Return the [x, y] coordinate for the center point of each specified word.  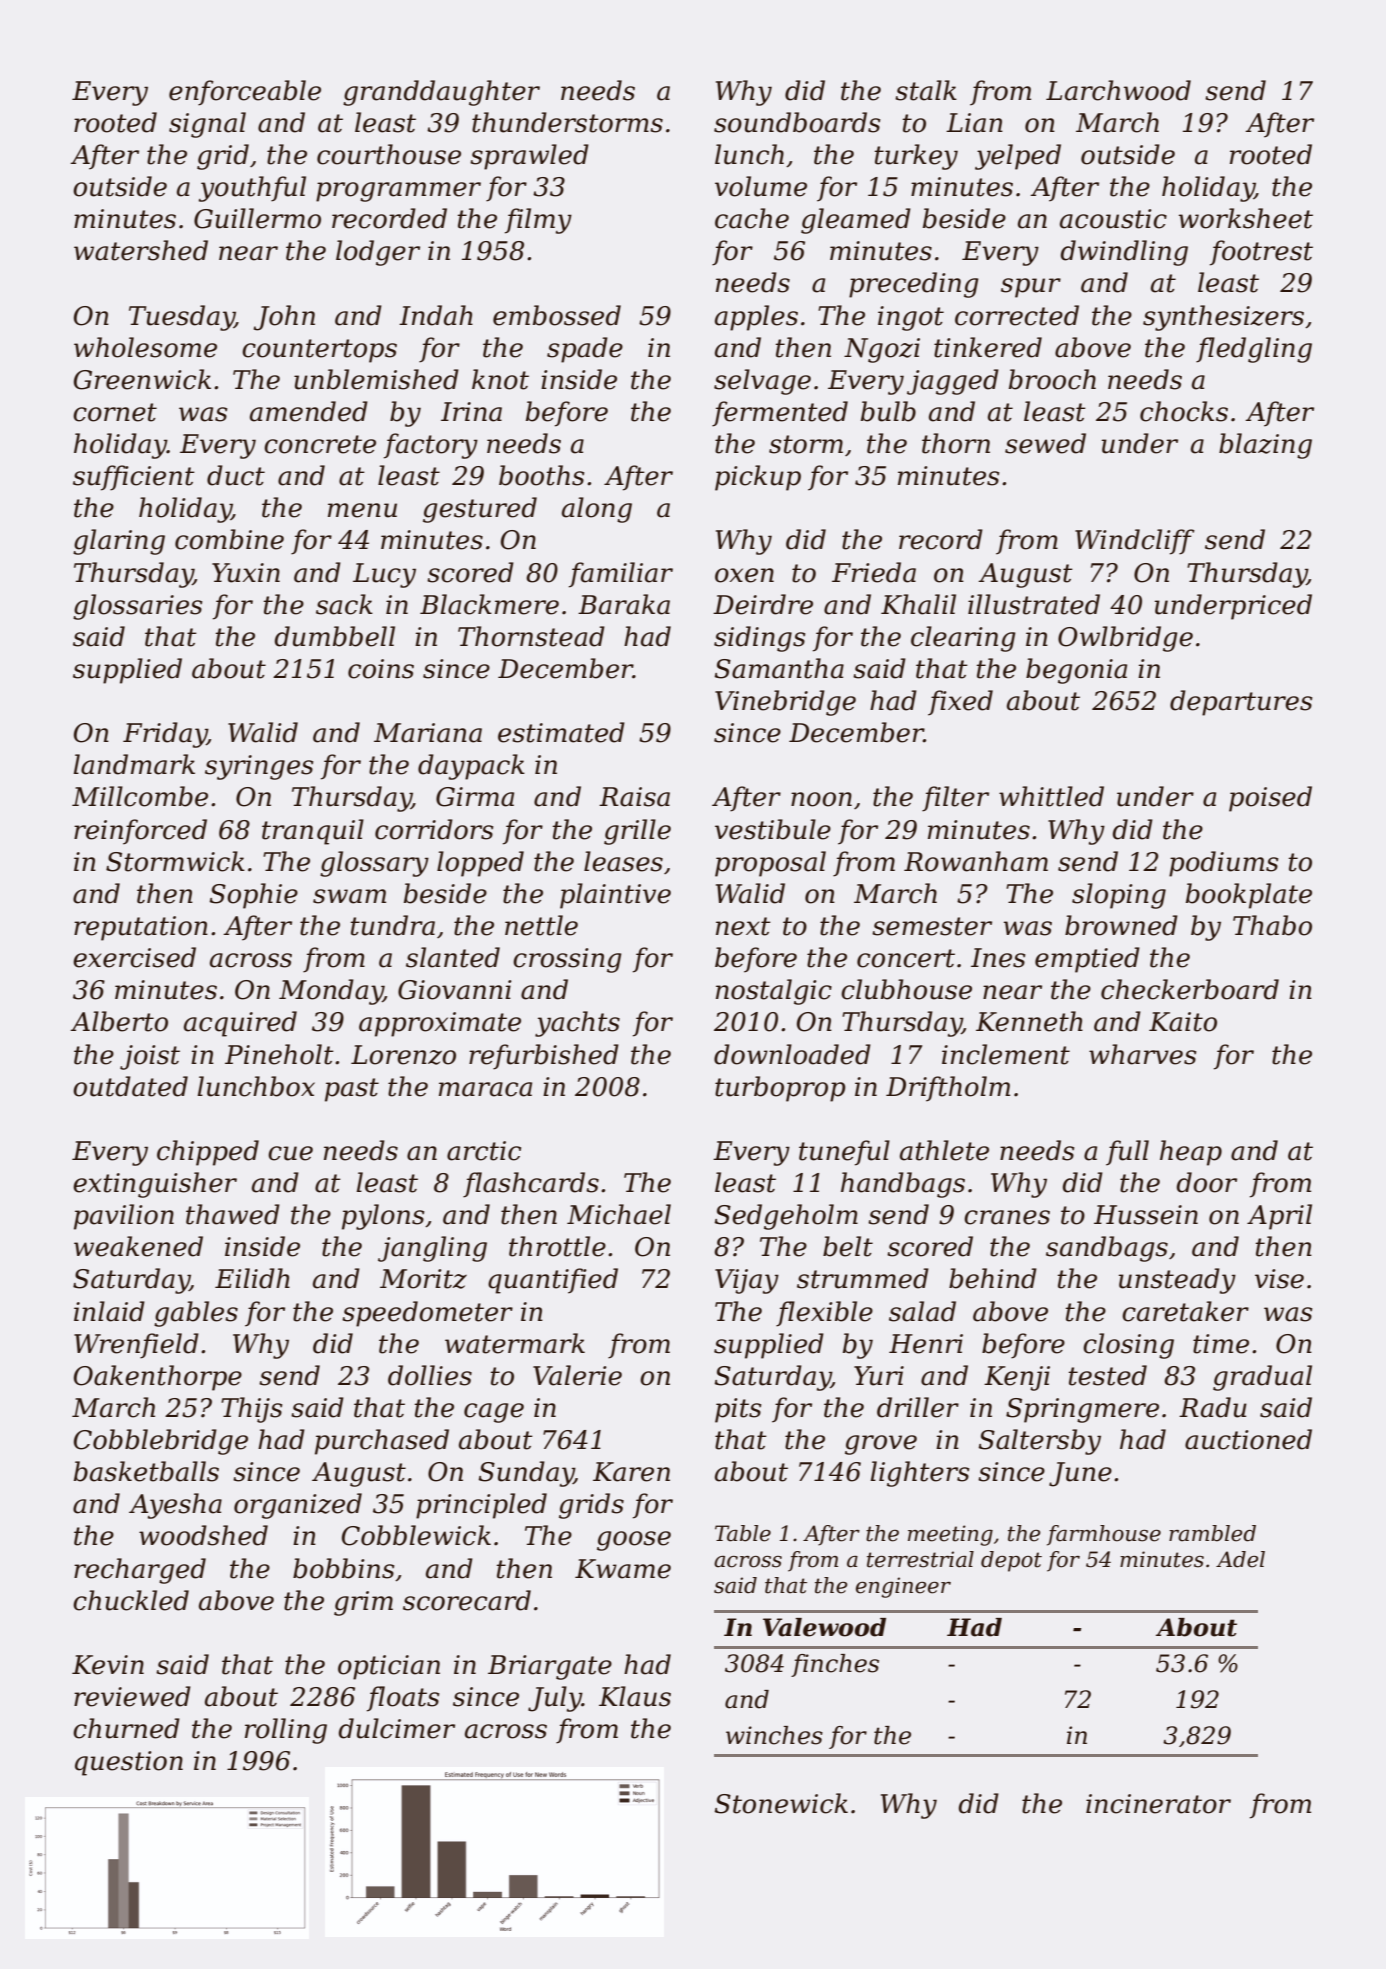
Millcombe [140, 796]
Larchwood [1118, 90]
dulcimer [397, 1728]
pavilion [124, 1217]
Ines [998, 958]
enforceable [245, 93]
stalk [926, 90]
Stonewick [781, 1803]
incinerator [1158, 1804]
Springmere [1082, 1410]
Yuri [879, 1376]
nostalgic [774, 992]
